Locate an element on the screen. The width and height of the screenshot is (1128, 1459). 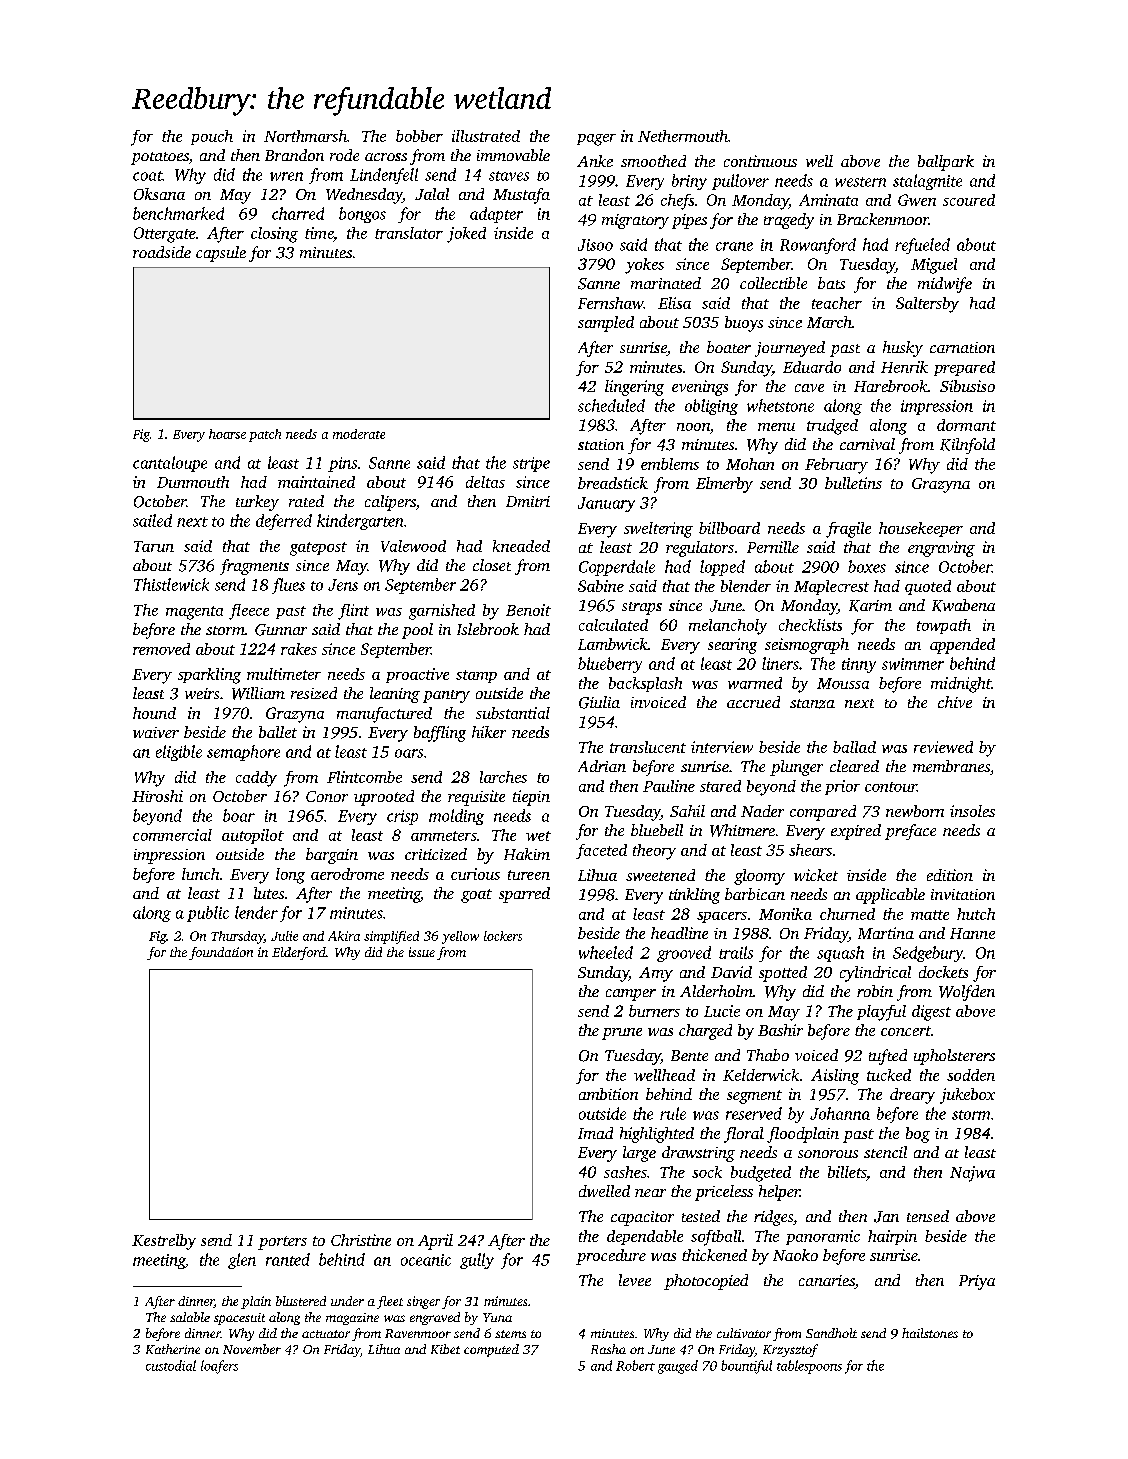
Najwa is located at coordinates (972, 1174).
